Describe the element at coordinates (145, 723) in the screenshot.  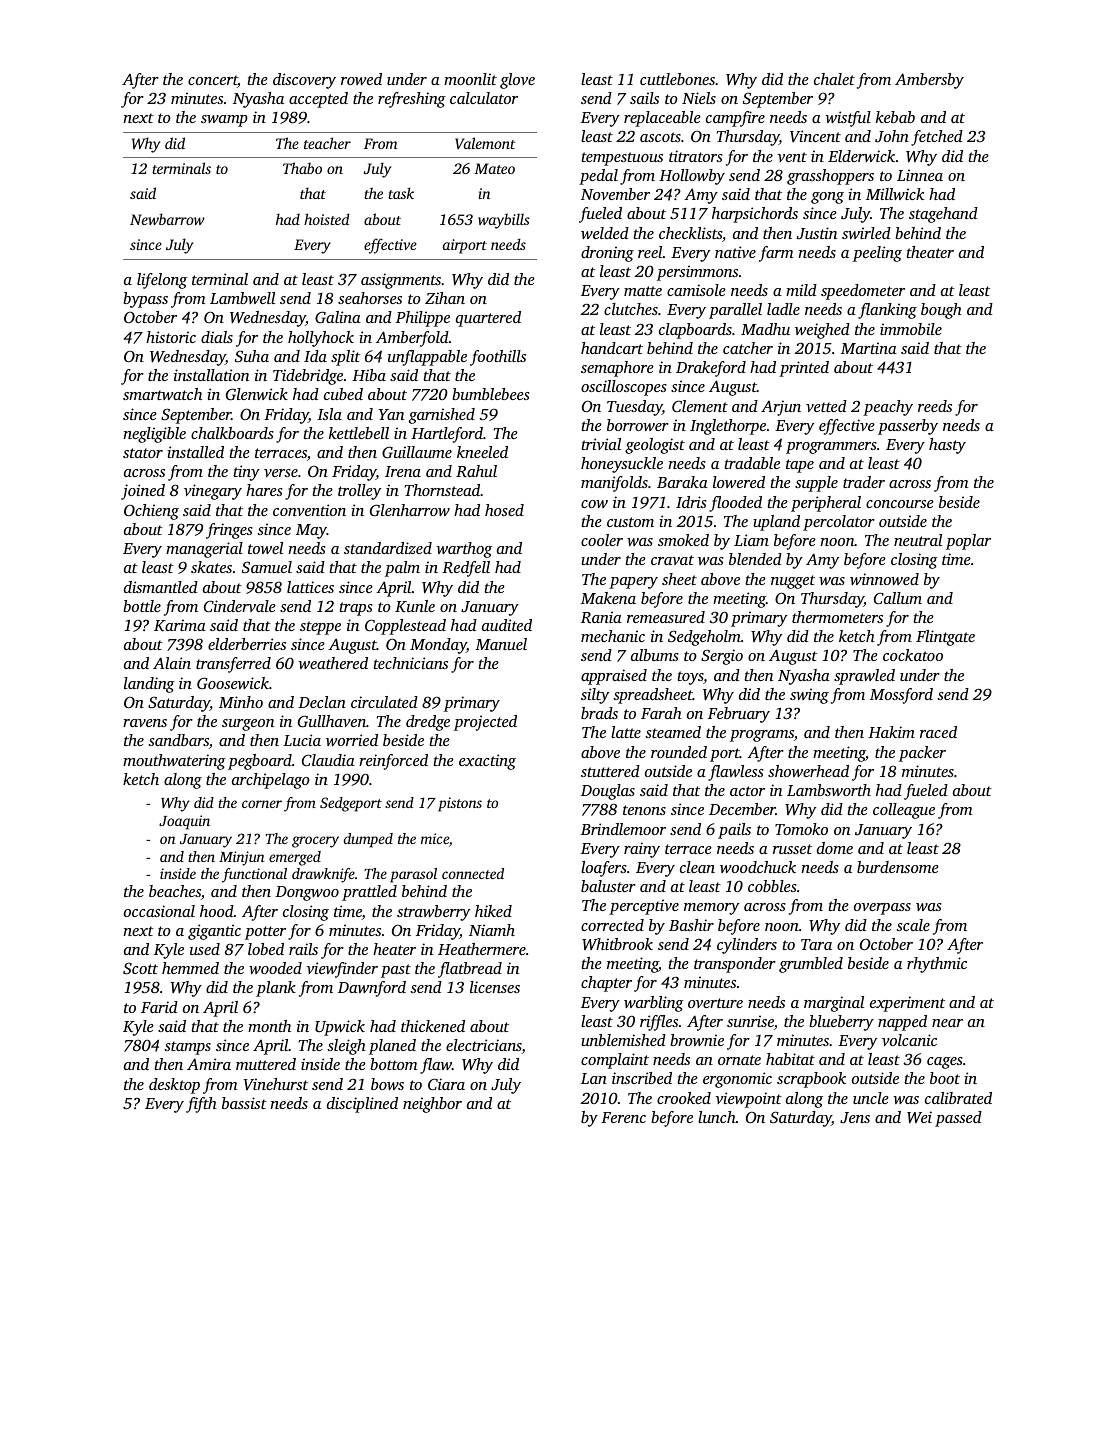
I see `ravens` at that location.
